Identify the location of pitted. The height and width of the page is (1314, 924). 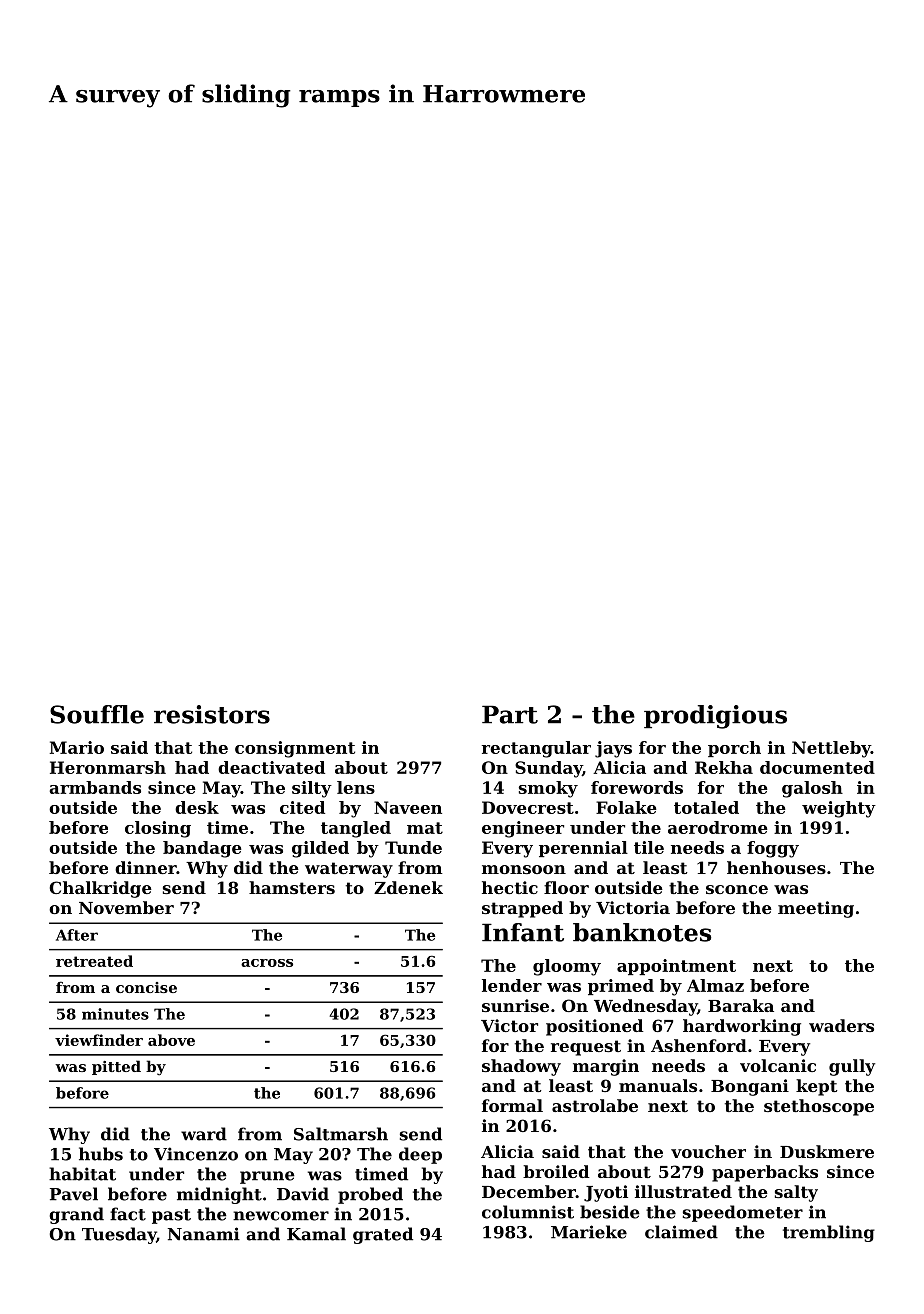
(116, 1067).
